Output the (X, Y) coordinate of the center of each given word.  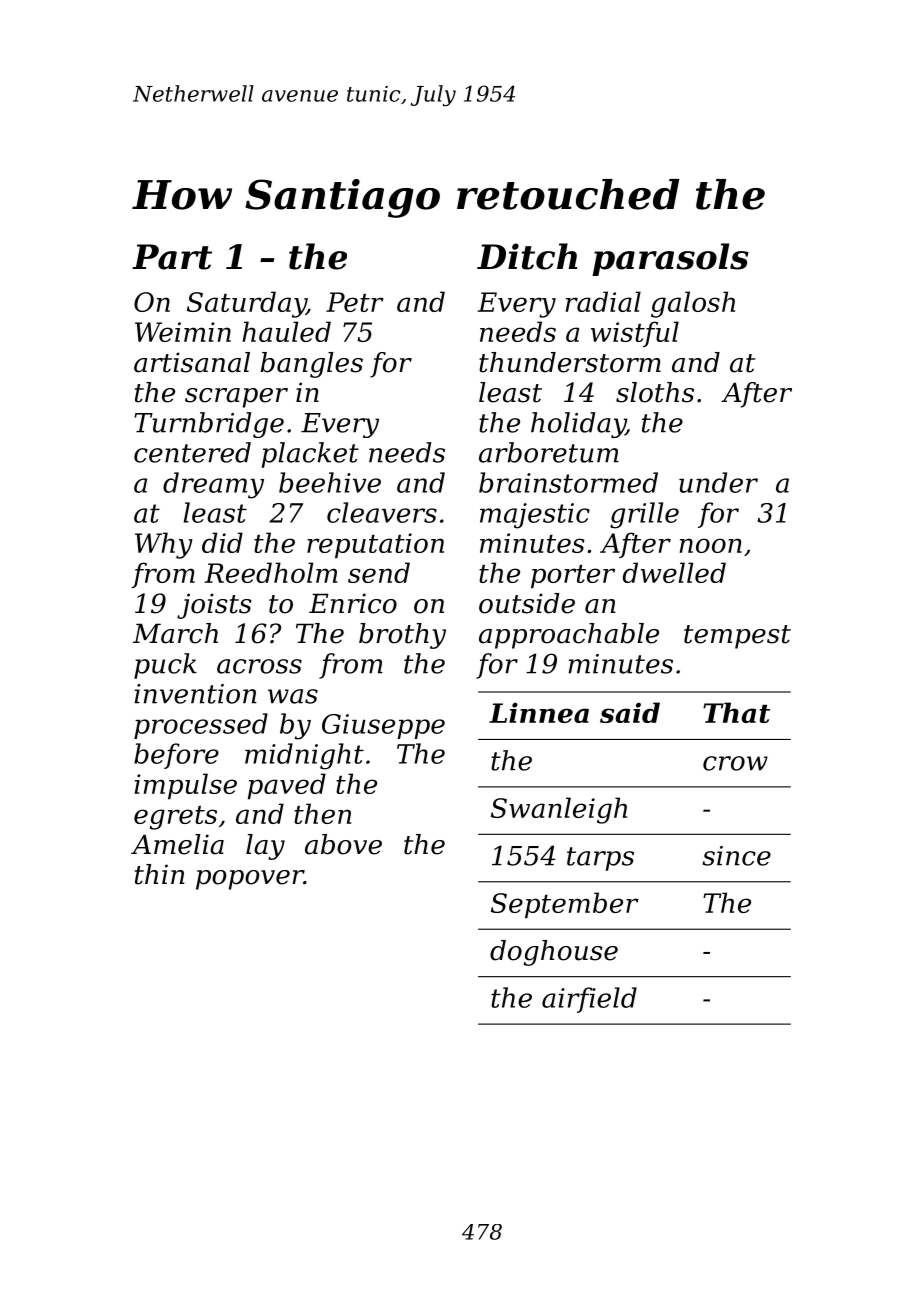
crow (735, 763)
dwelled (674, 572)
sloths (655, 392)
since (736, 856)
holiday (578, 425)
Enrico (353, 603)
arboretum (549, 452)
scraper (236, 398)
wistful (635, 334)
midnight (304, 756)
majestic (535, 516)
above (343, 844)
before (176, 756)
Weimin (183, 332)
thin (160, 874)
